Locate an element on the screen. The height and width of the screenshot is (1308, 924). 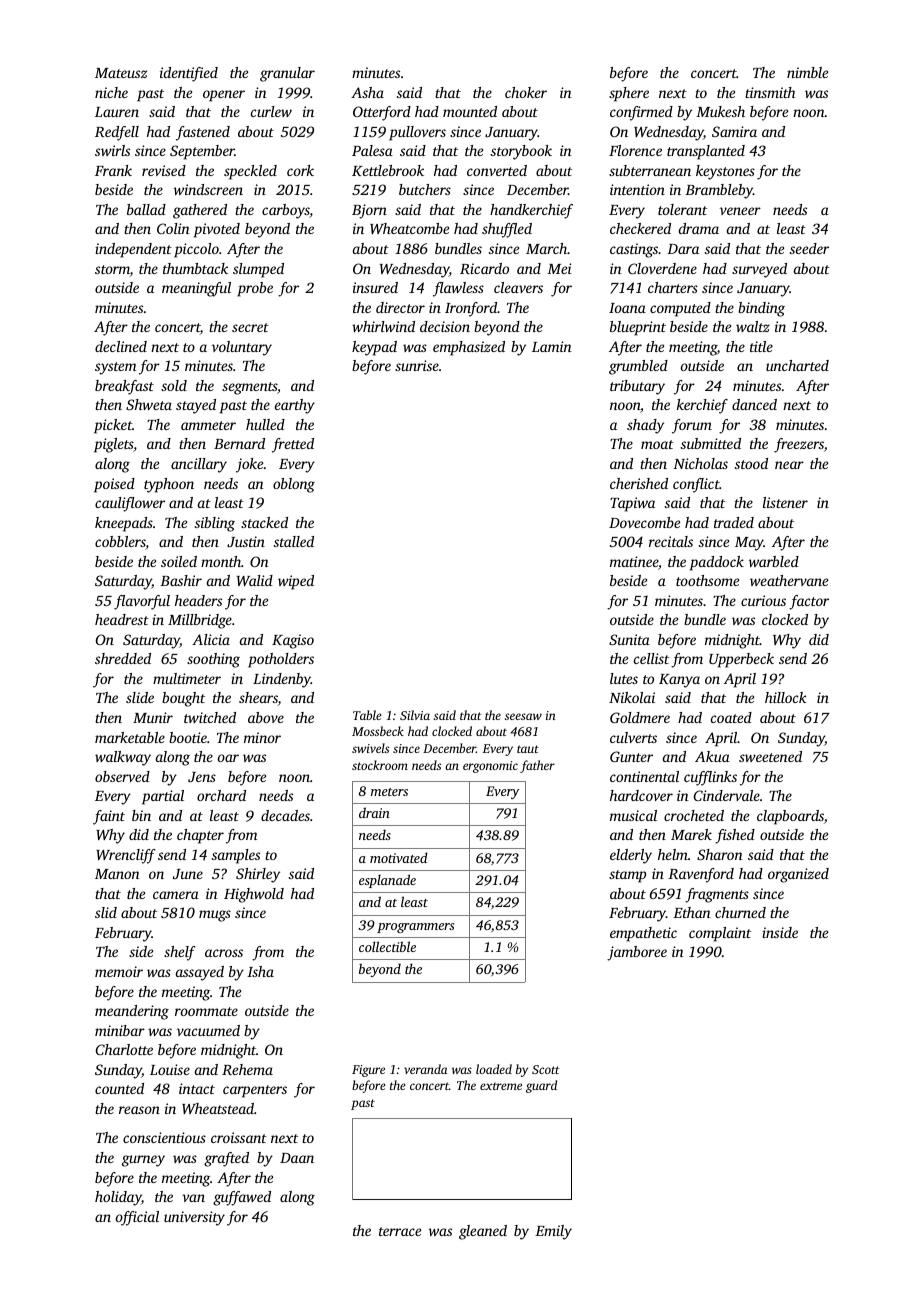
Emily is located at coordinates (553, 1232).
